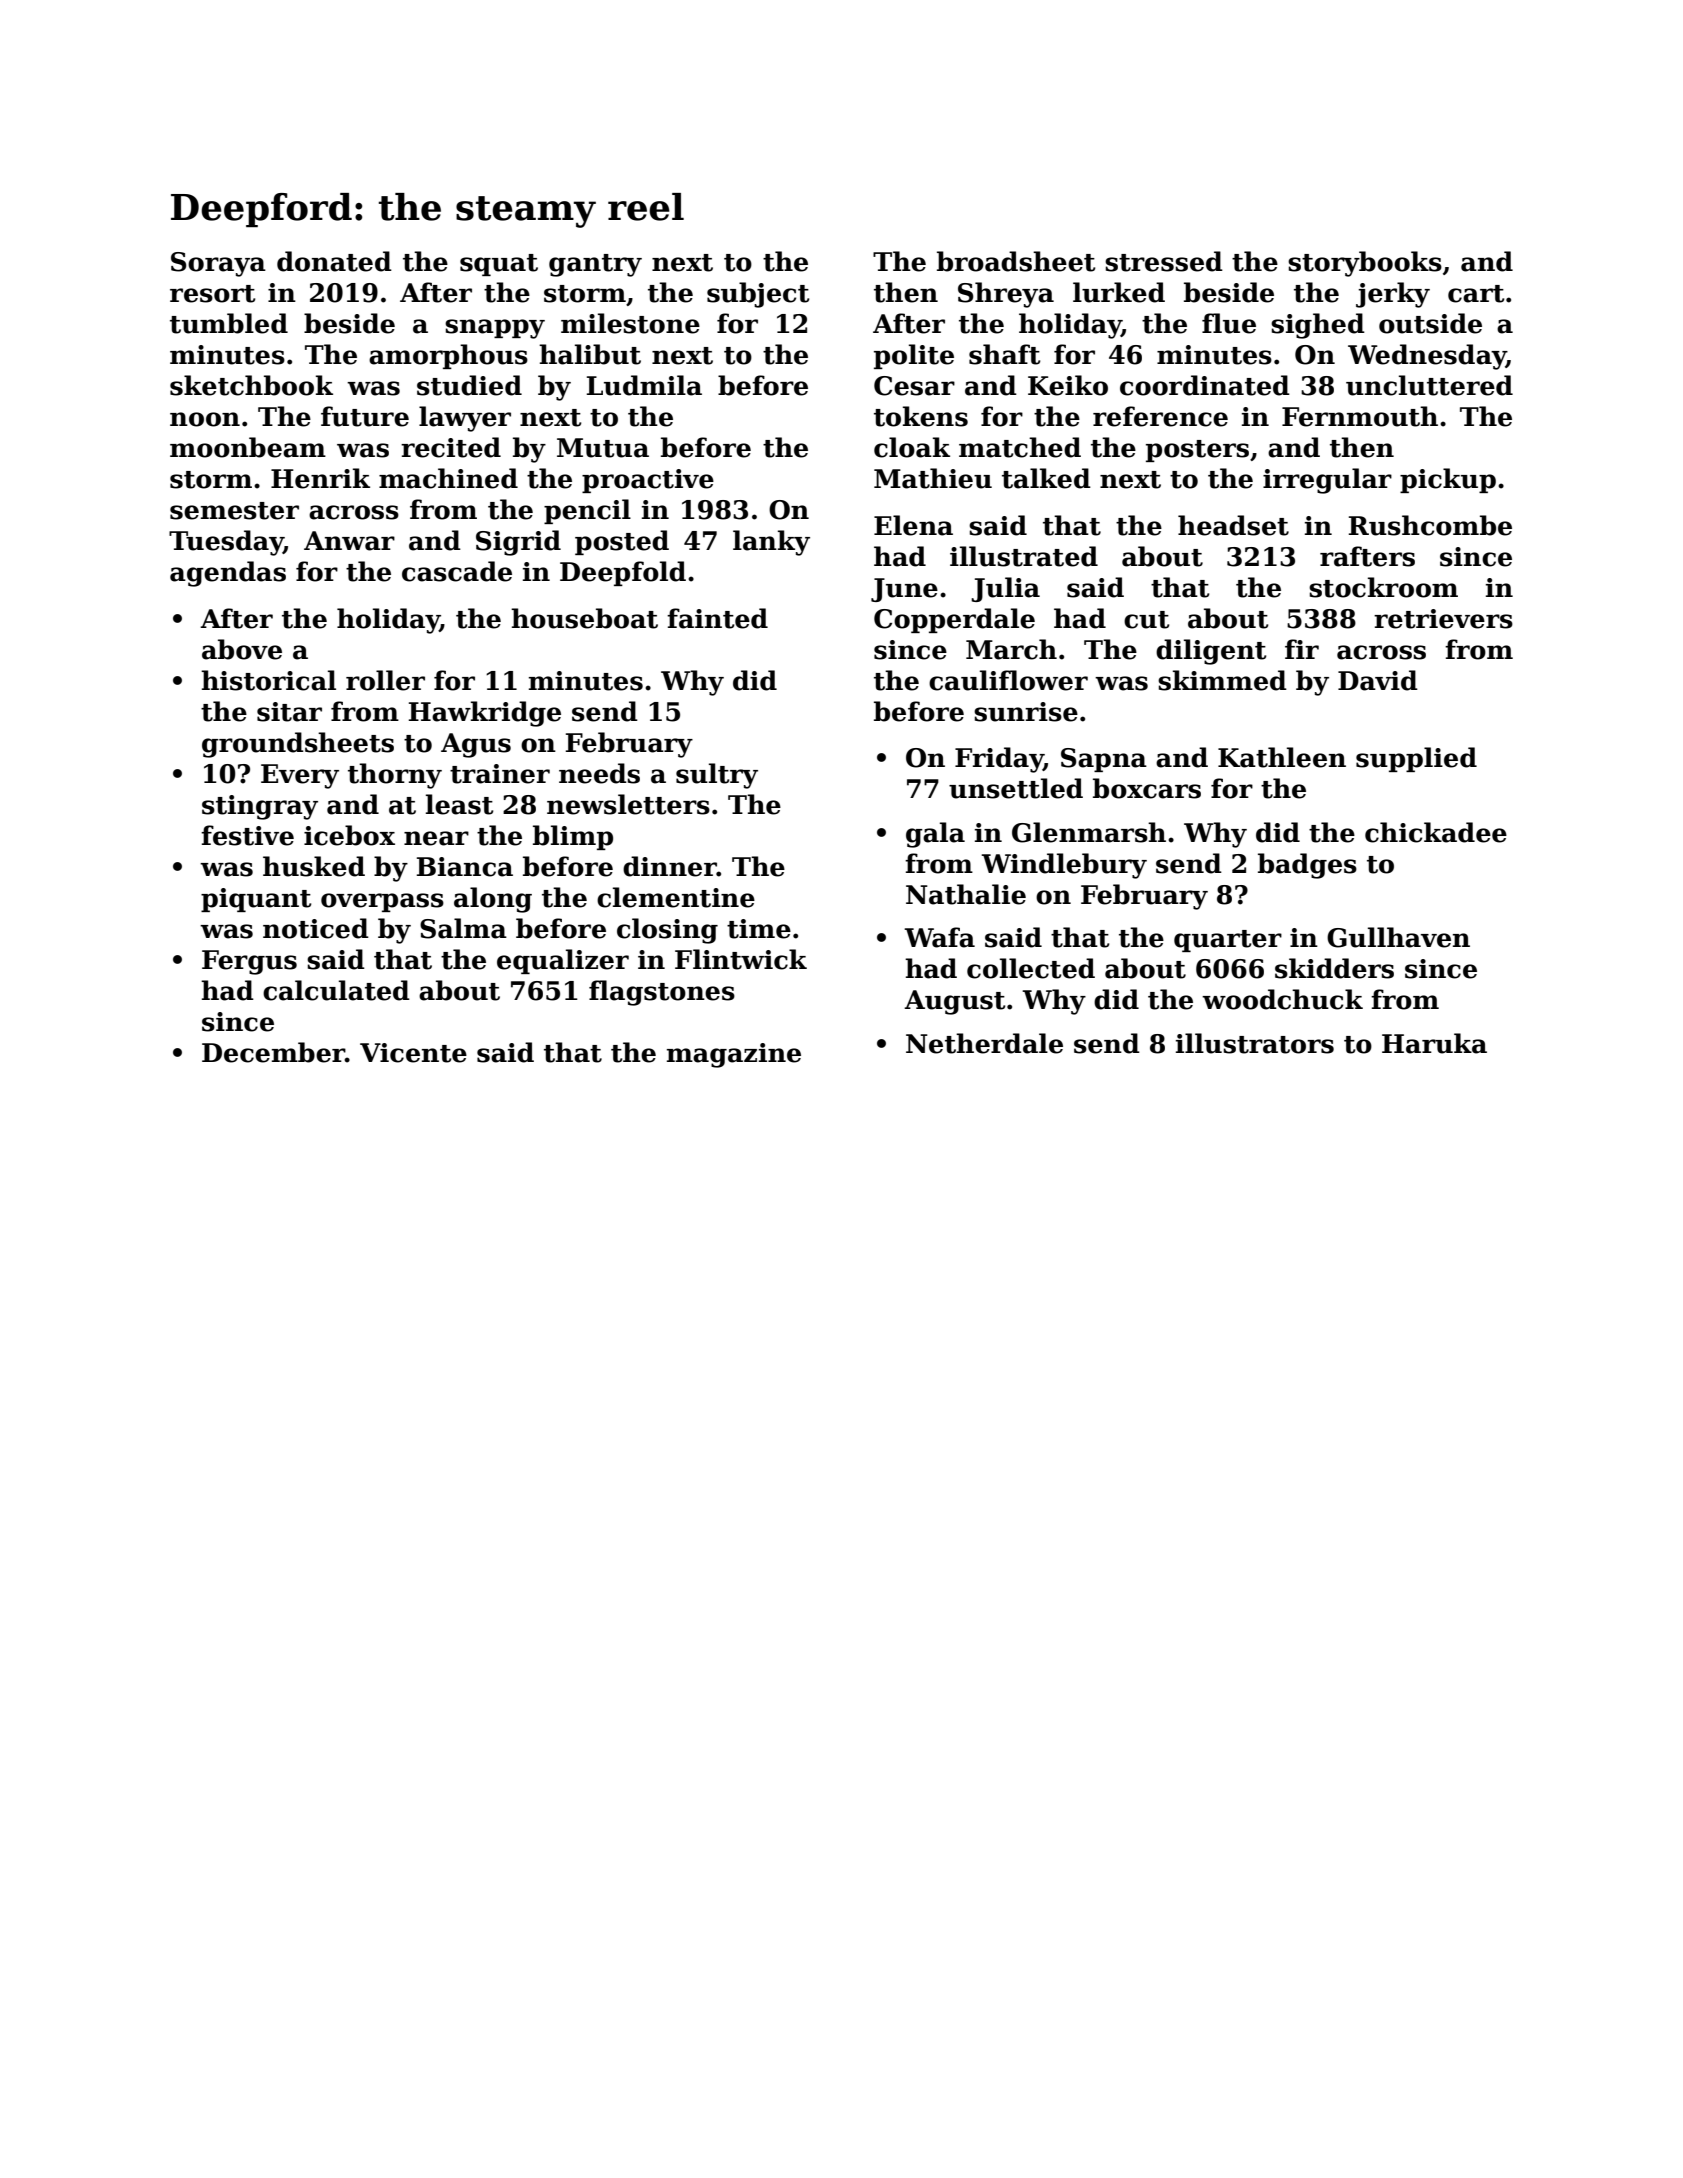 The image size is (1683, 2178). Describe the element at coordinates (229, 323) in the screenshot. I see `tumbled` at that location.
